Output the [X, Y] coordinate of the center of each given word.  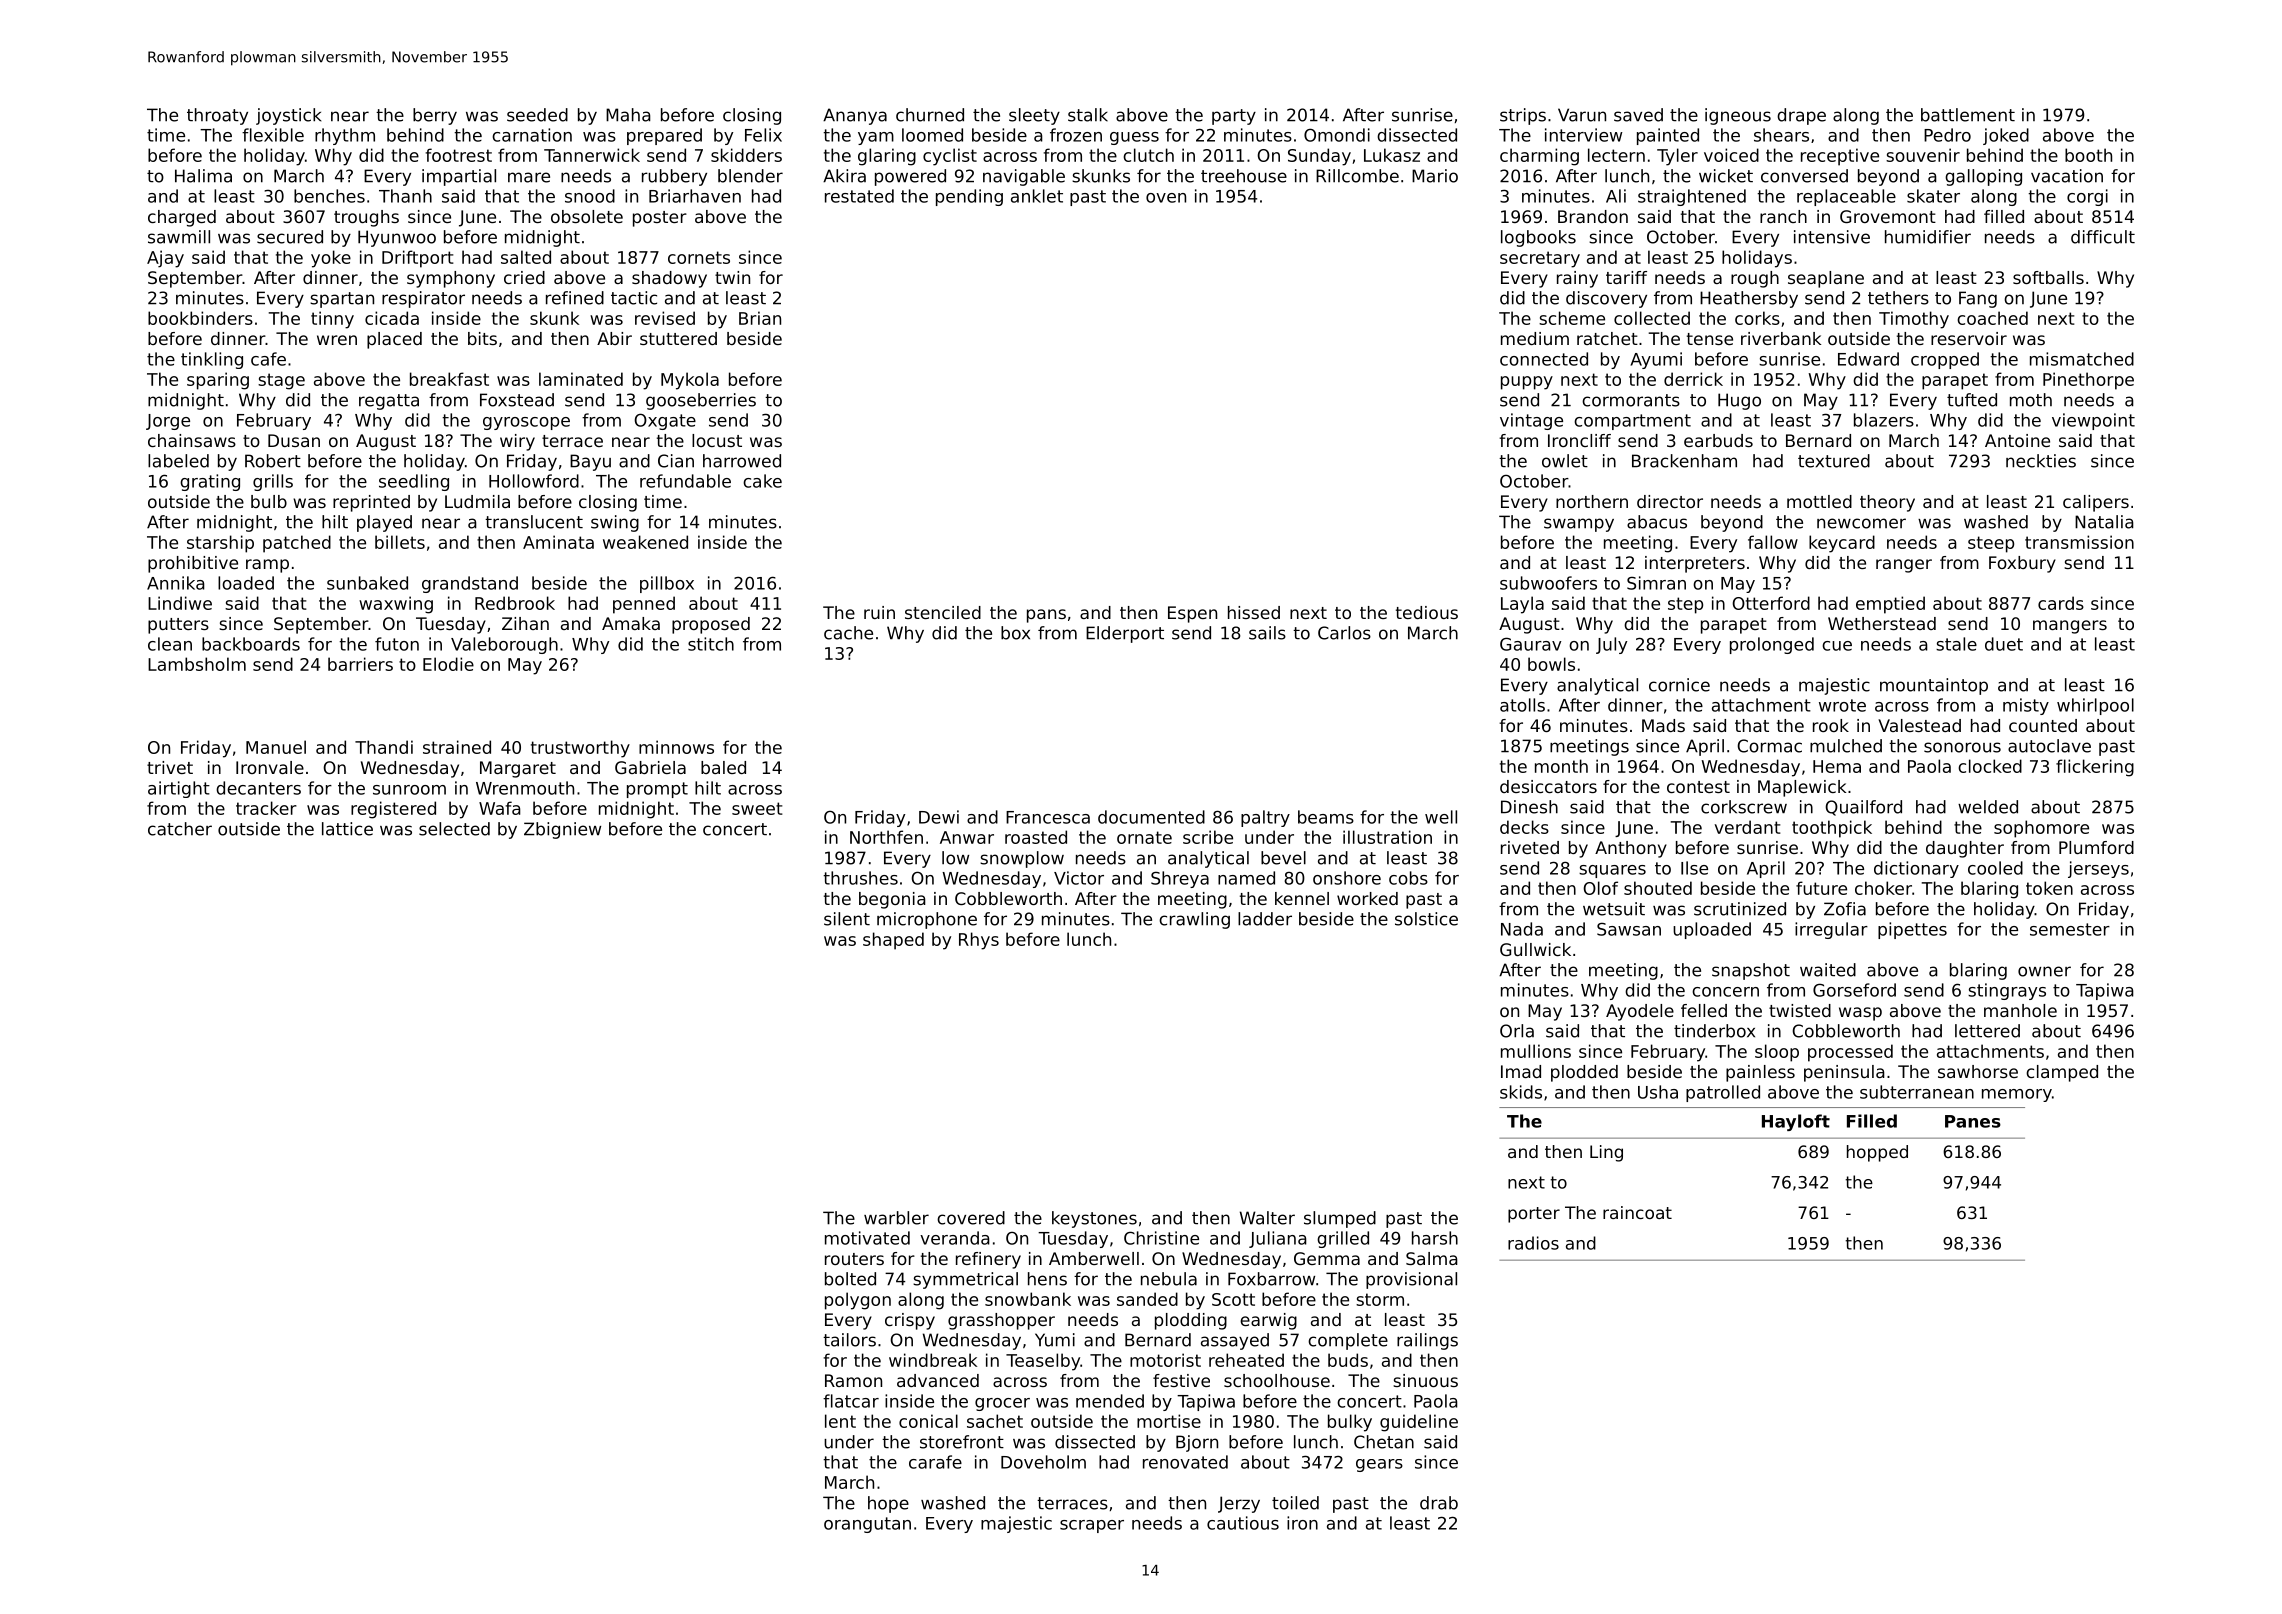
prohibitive [193, 564]
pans [1046, 616]
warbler [896, 1218]
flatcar [851, 1401]
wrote [1842, 705]
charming [1539, 157]
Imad [1521, 1071]
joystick [288, 116]
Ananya [855, 116]
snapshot [1751, 971]
